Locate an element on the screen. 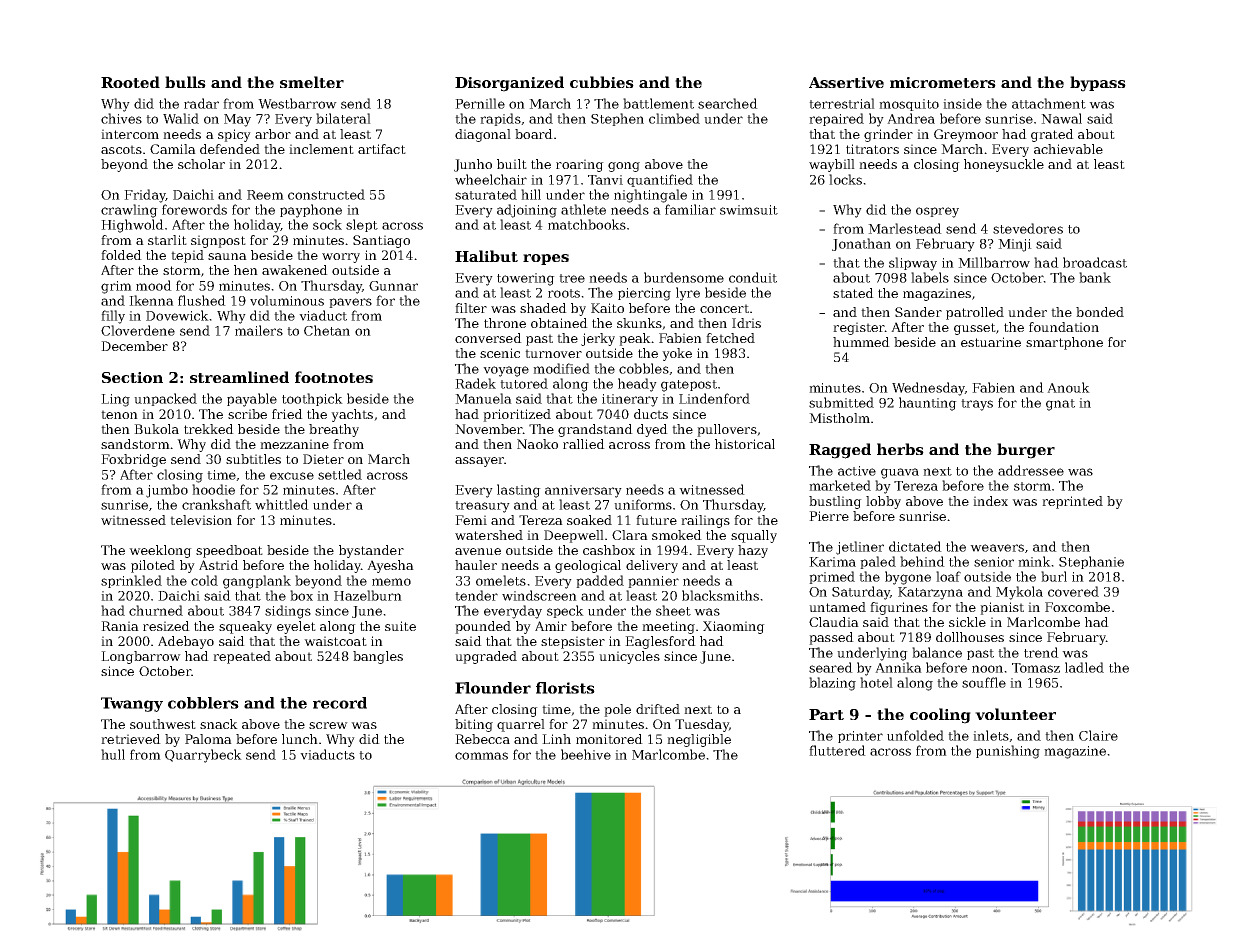  board is located at coordinates (534, 134).
